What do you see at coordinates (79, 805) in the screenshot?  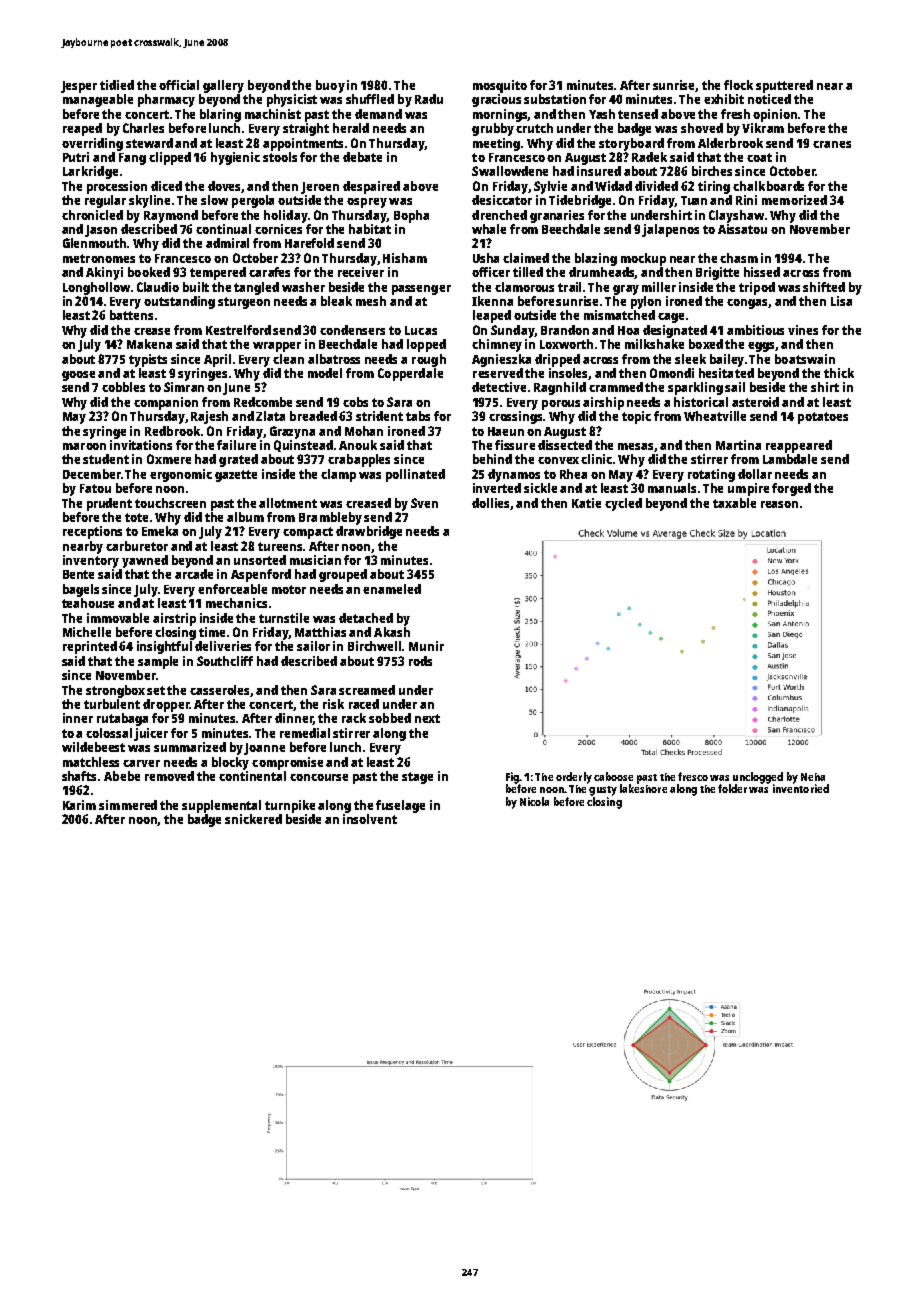 I see `Karim` at bounding box center [79, 805].
